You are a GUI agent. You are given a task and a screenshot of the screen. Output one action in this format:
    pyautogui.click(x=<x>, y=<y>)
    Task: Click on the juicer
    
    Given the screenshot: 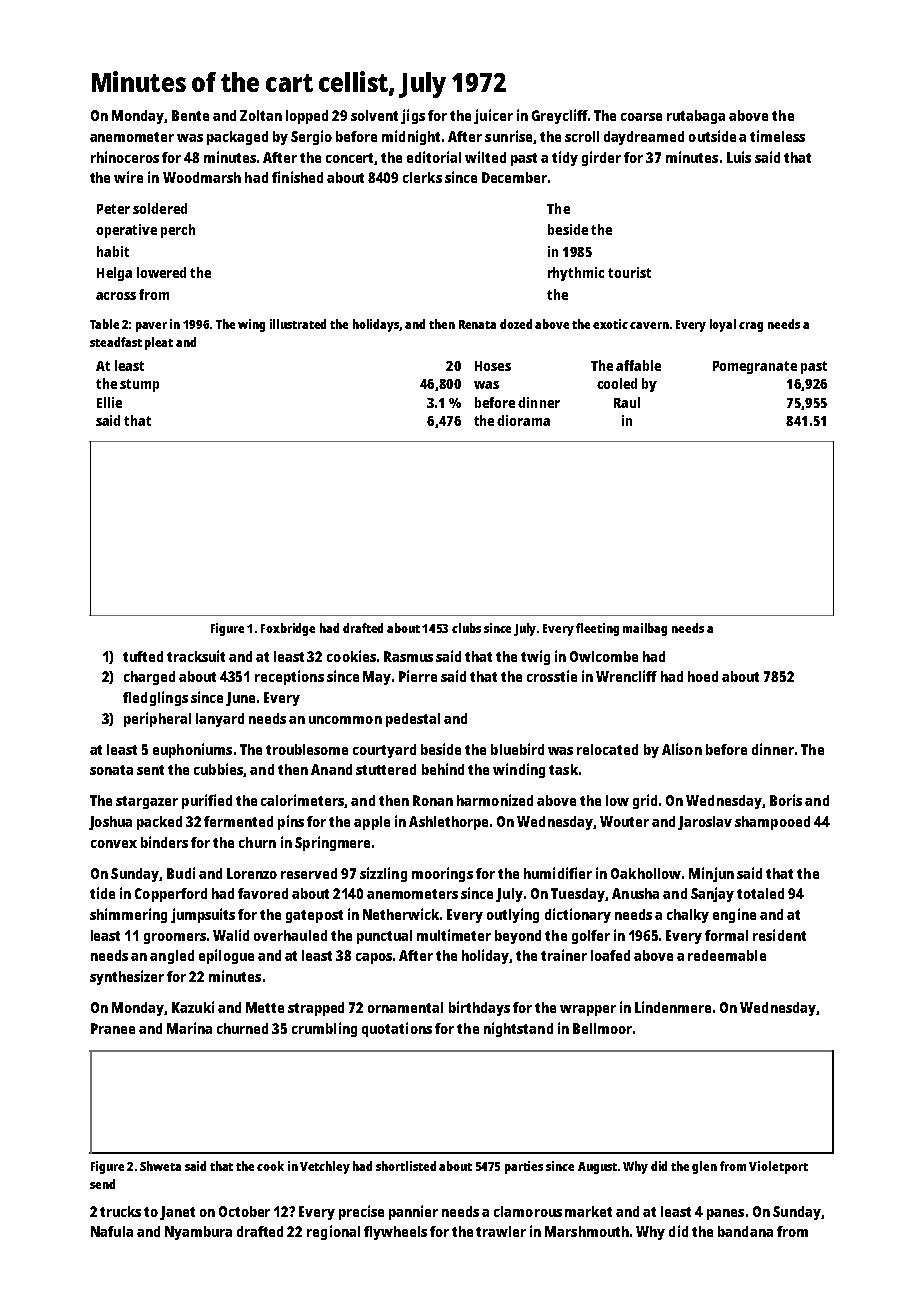 What is the action you would take?
    pyautogui.click(x=493, y=116)
